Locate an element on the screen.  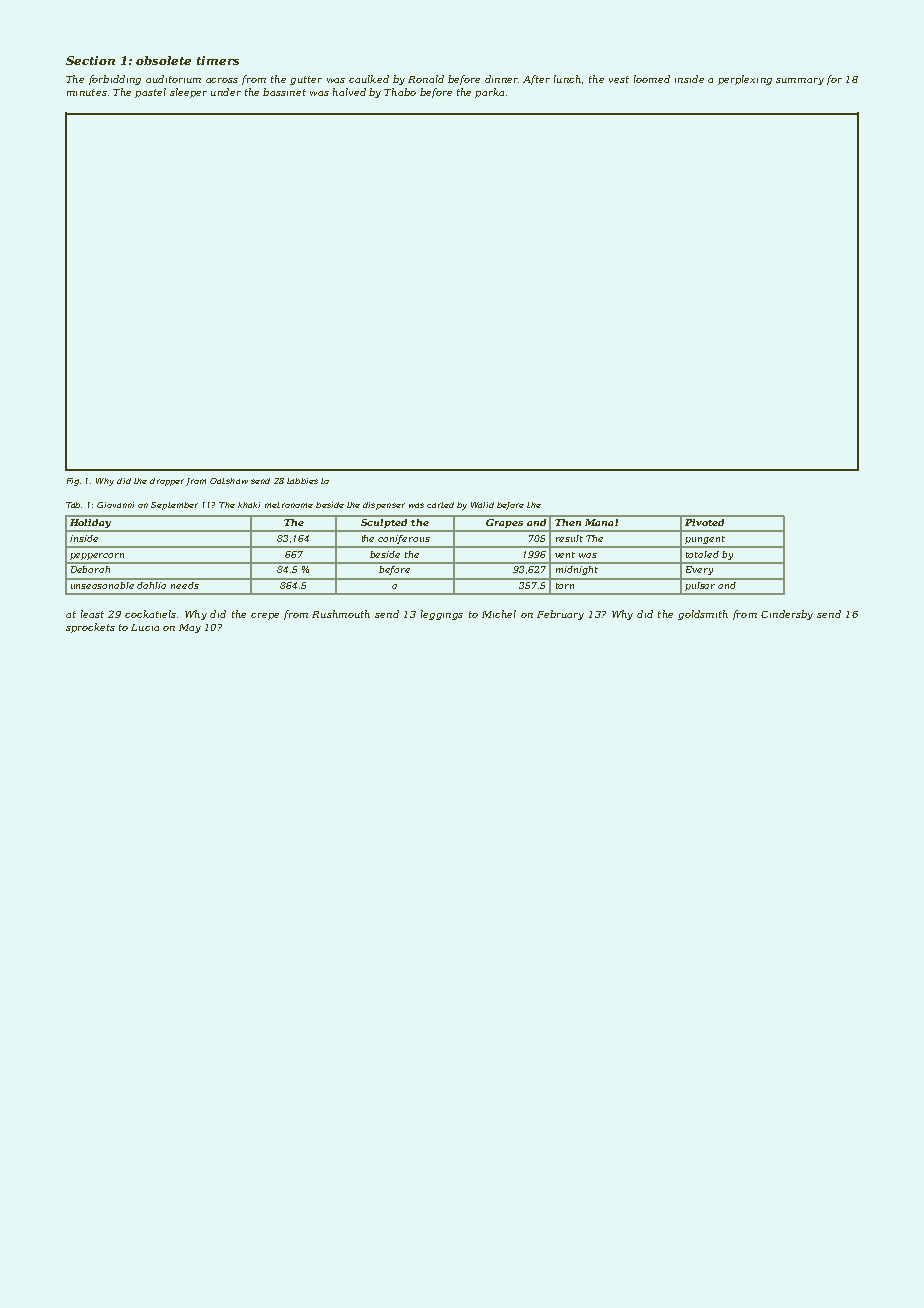
dropper is located at coordinates (167, 482).
